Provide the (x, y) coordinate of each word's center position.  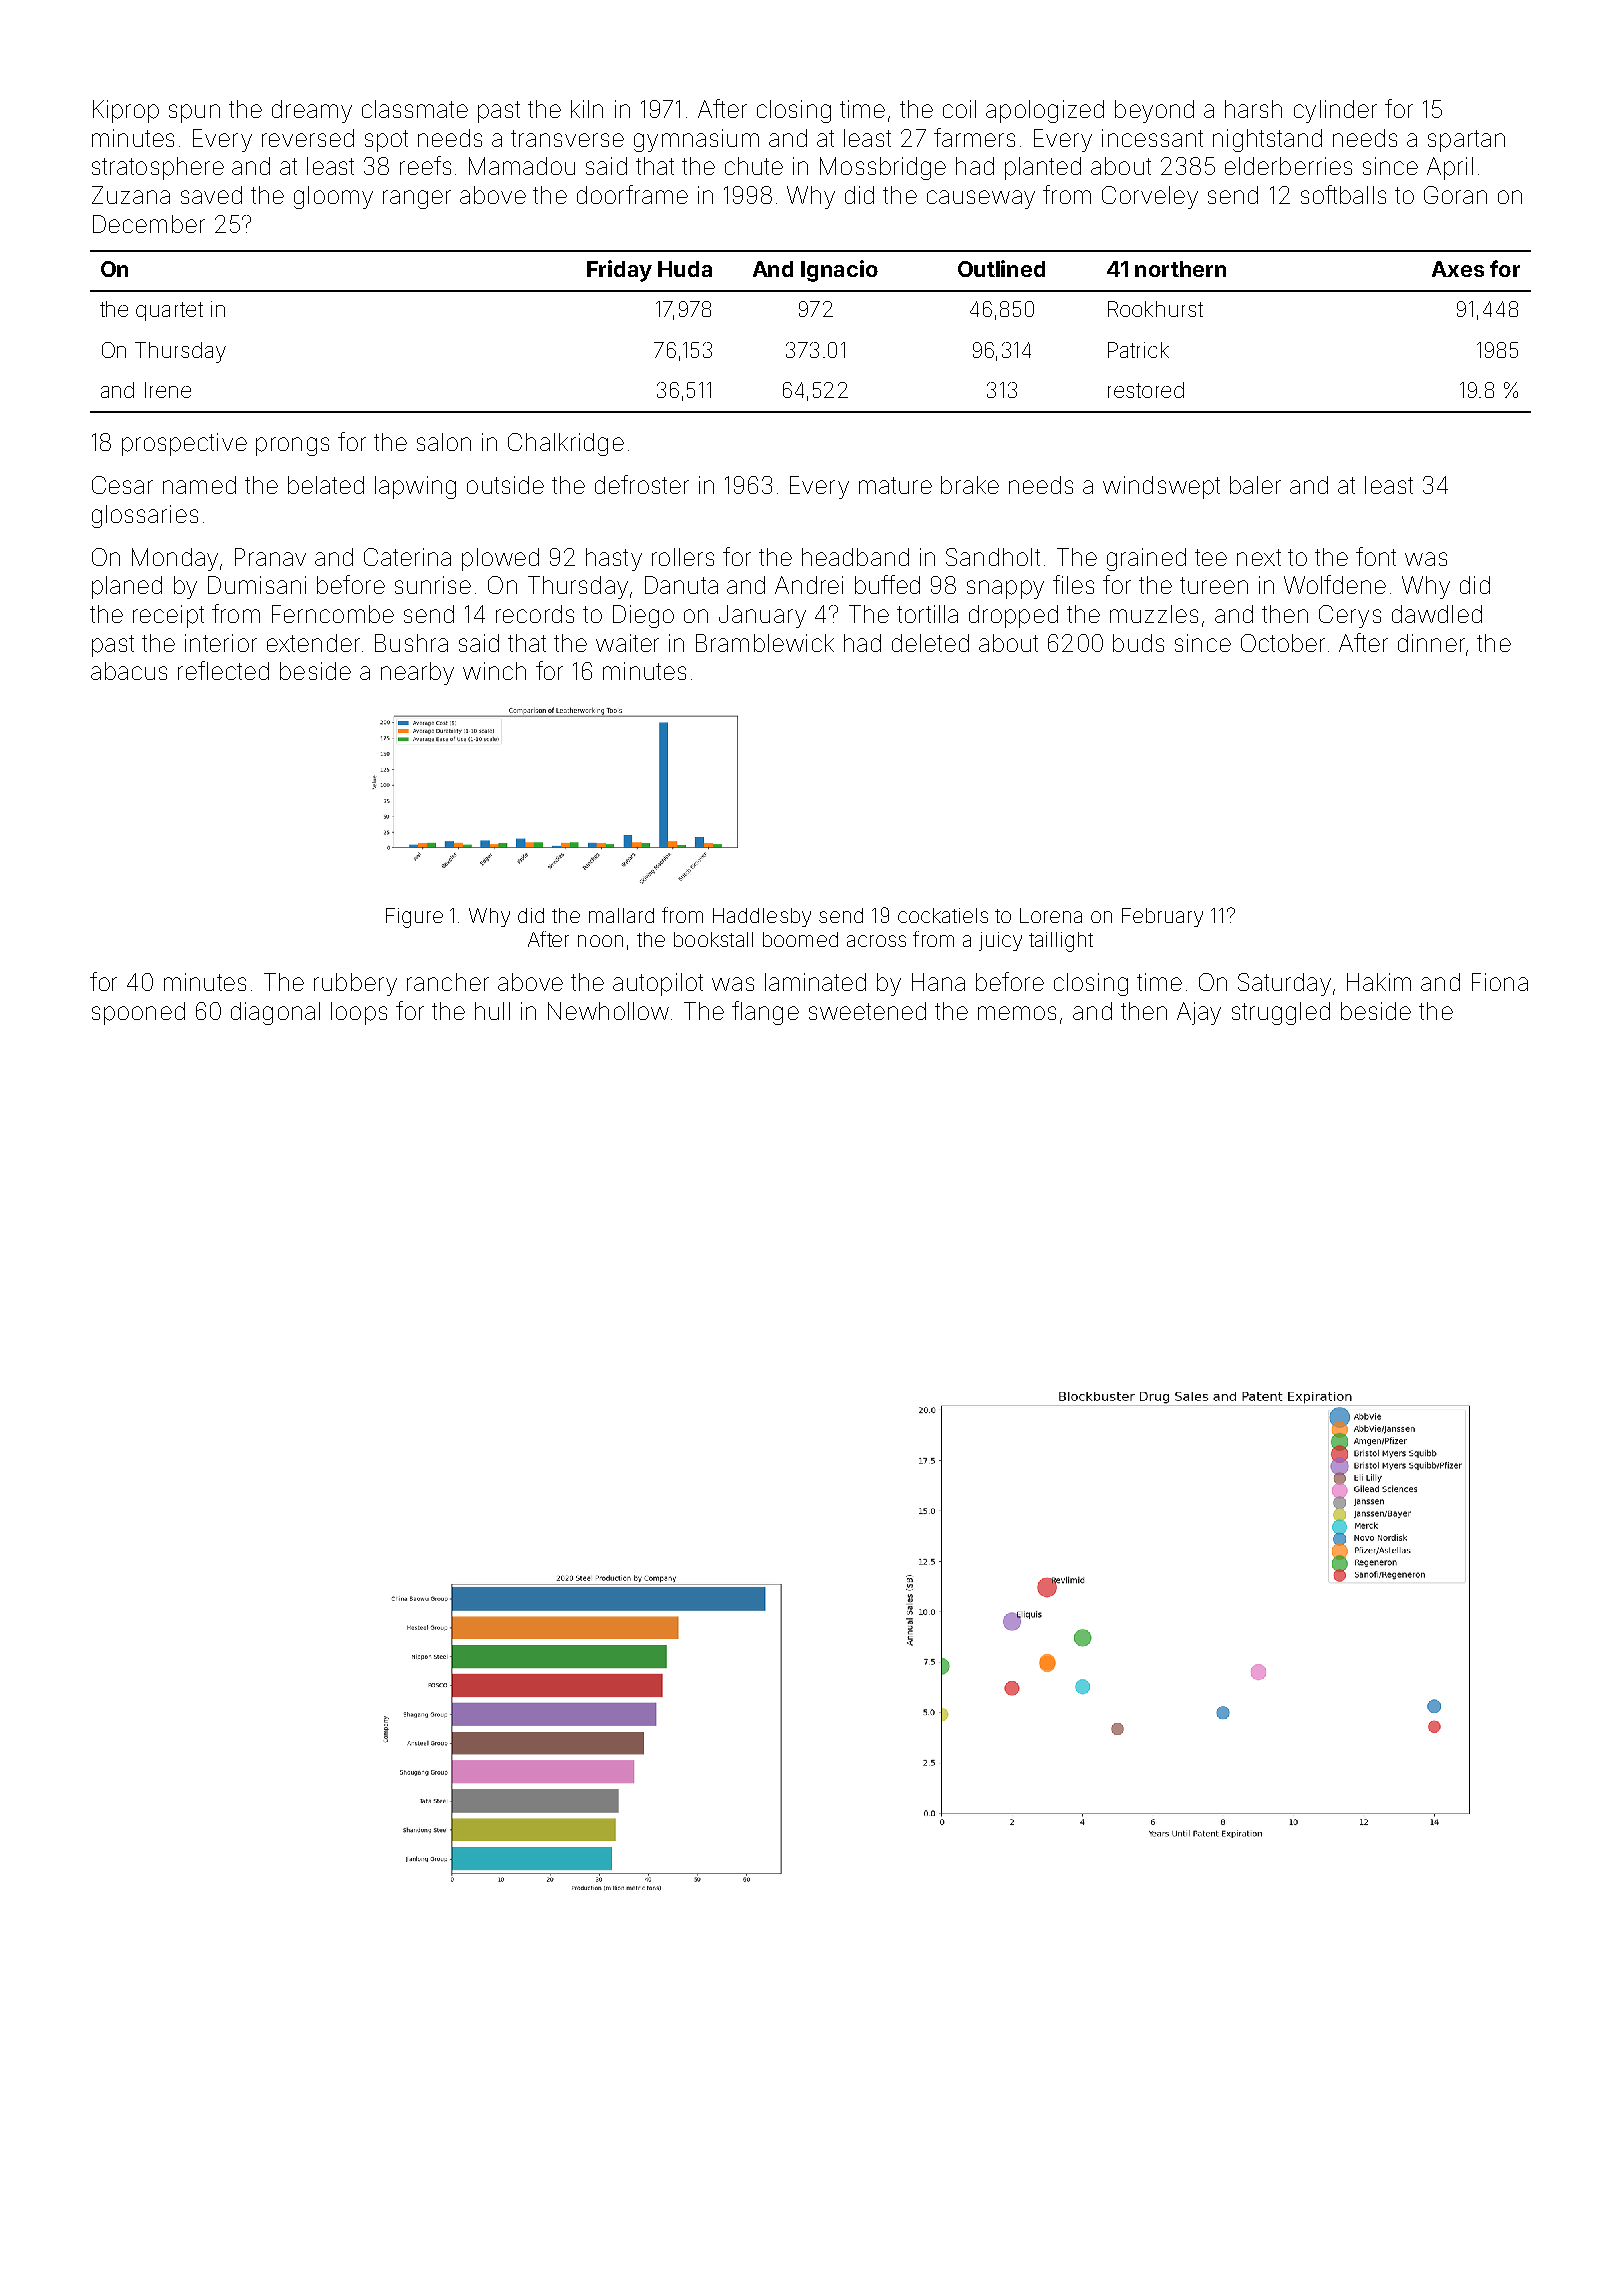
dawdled (1437, 614)
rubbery (355, 984)
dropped (1013, 616)
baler (1255, 485)
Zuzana (131, 195)
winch (494, 671)
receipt (168, 616)
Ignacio (839, 271)
